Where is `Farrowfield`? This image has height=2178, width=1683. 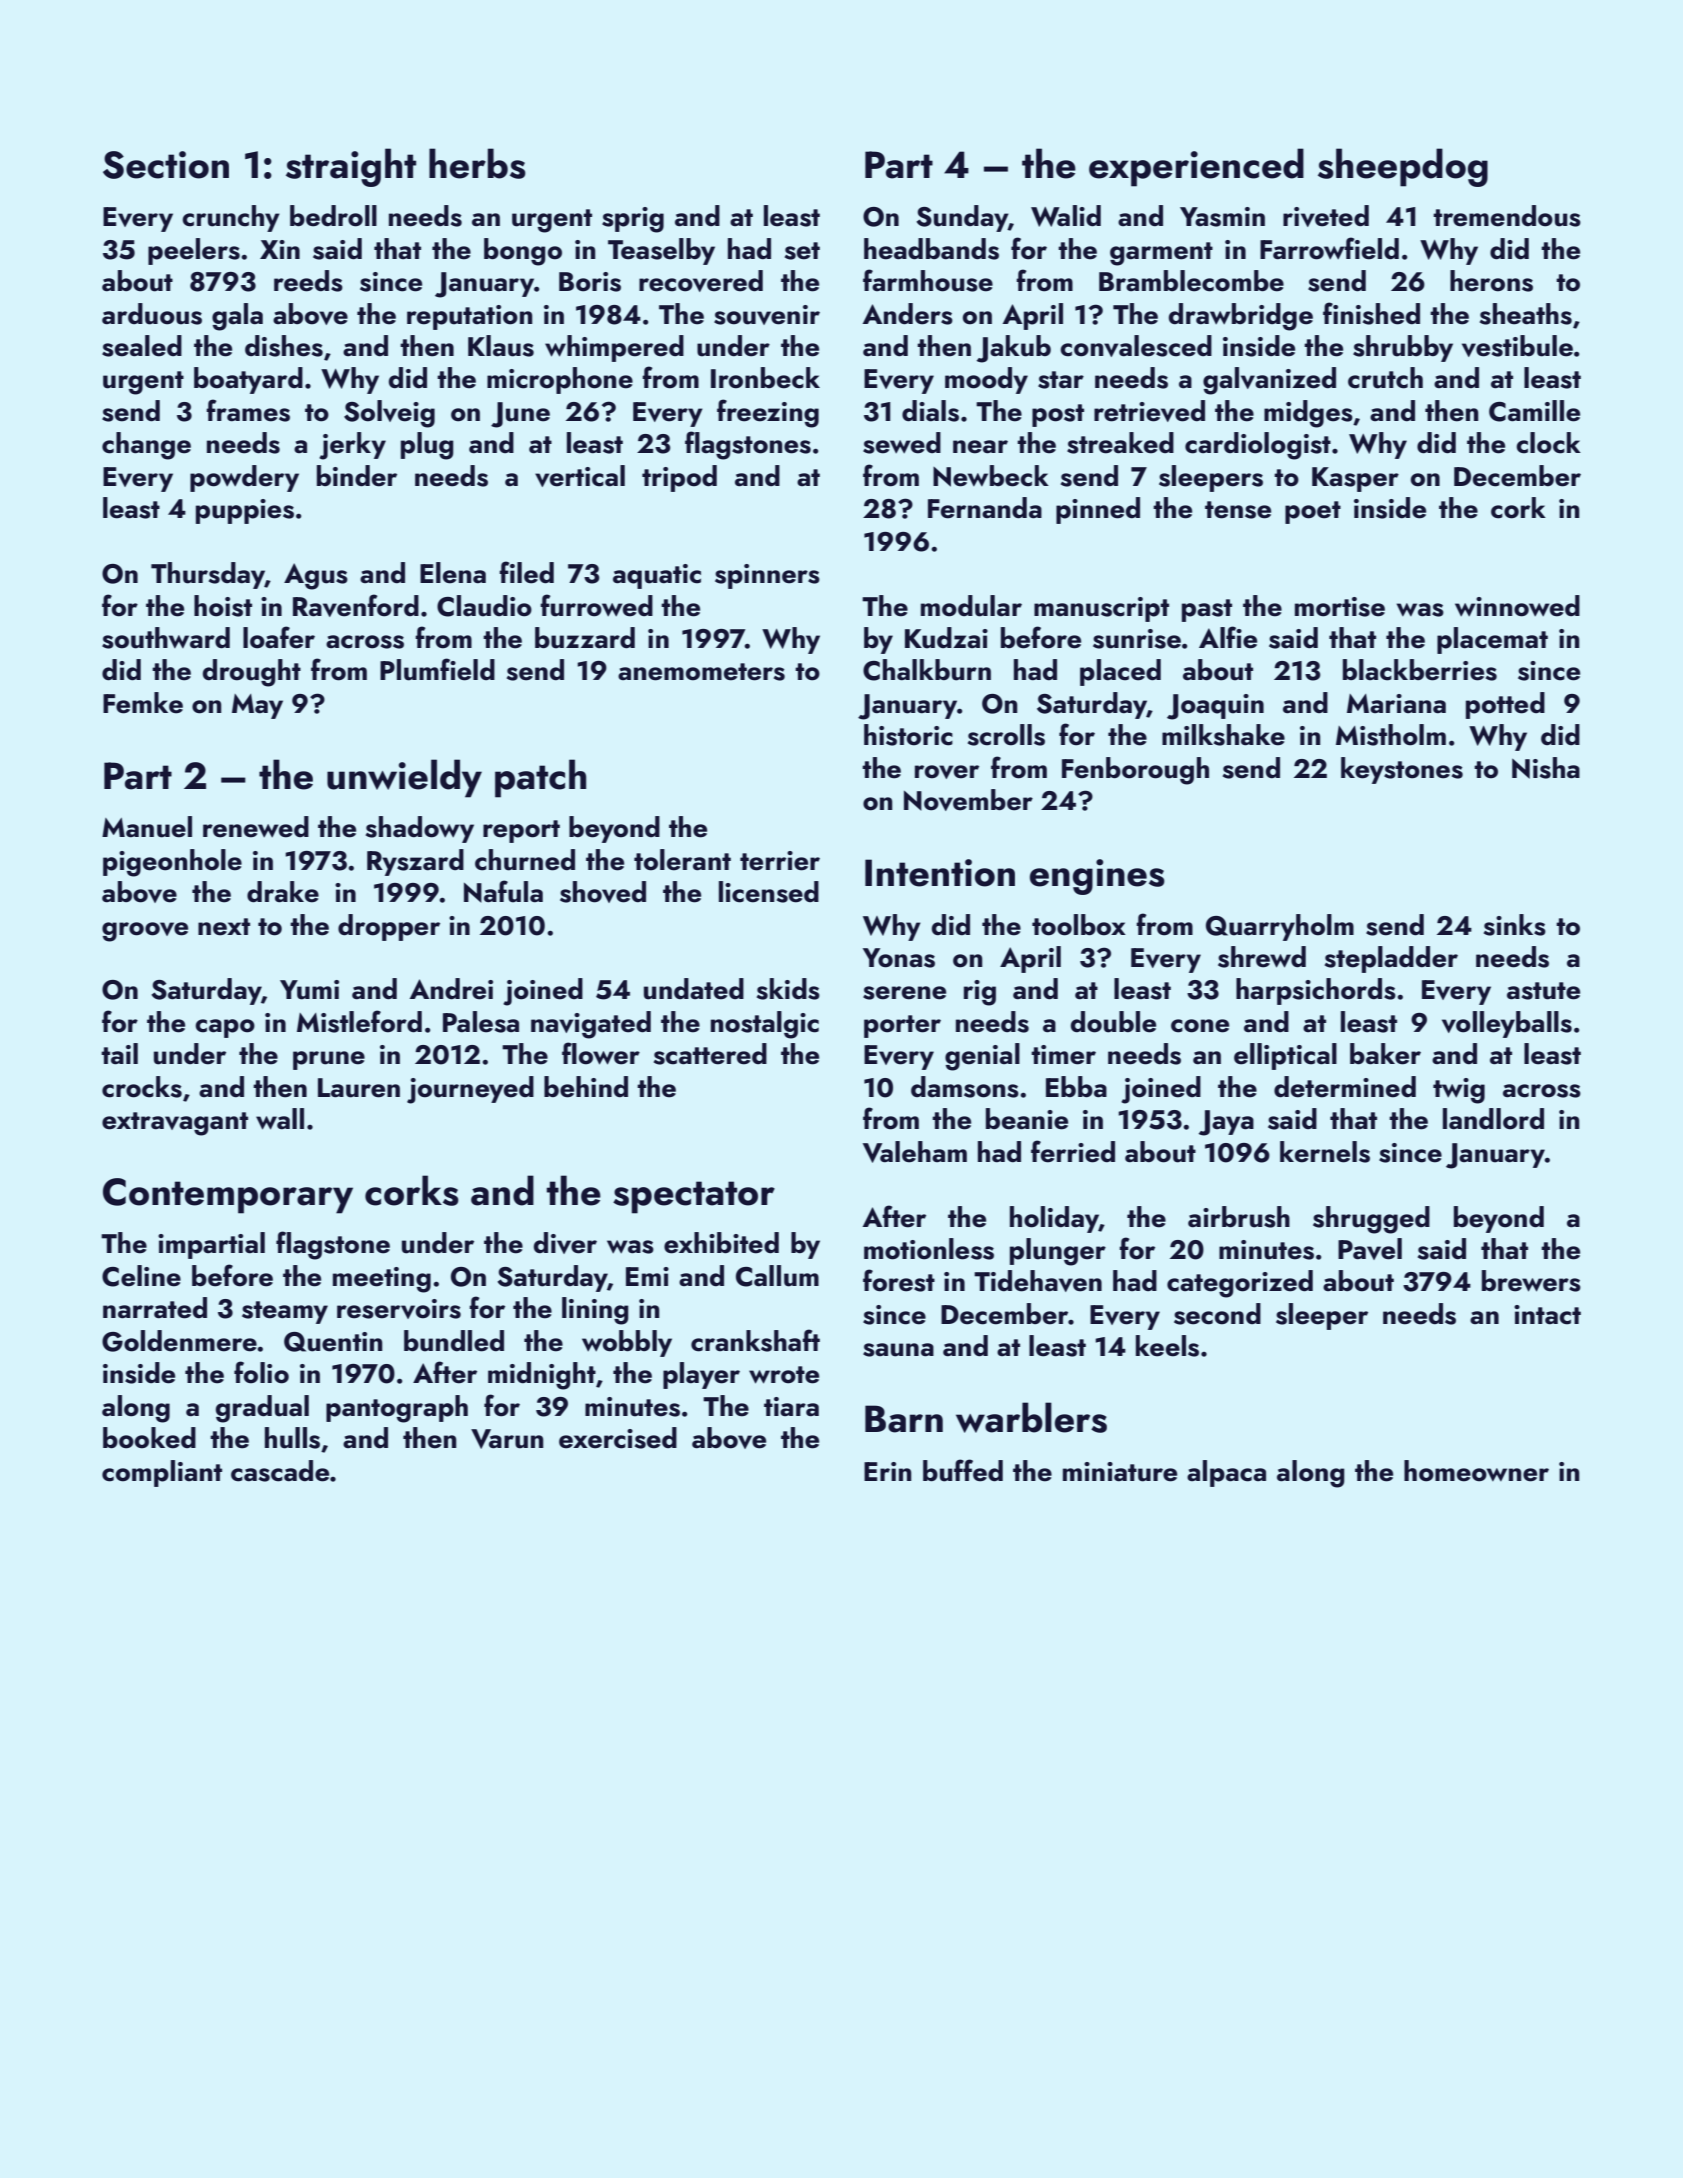 Farrowfield is located at coordinates (1329, 248).
